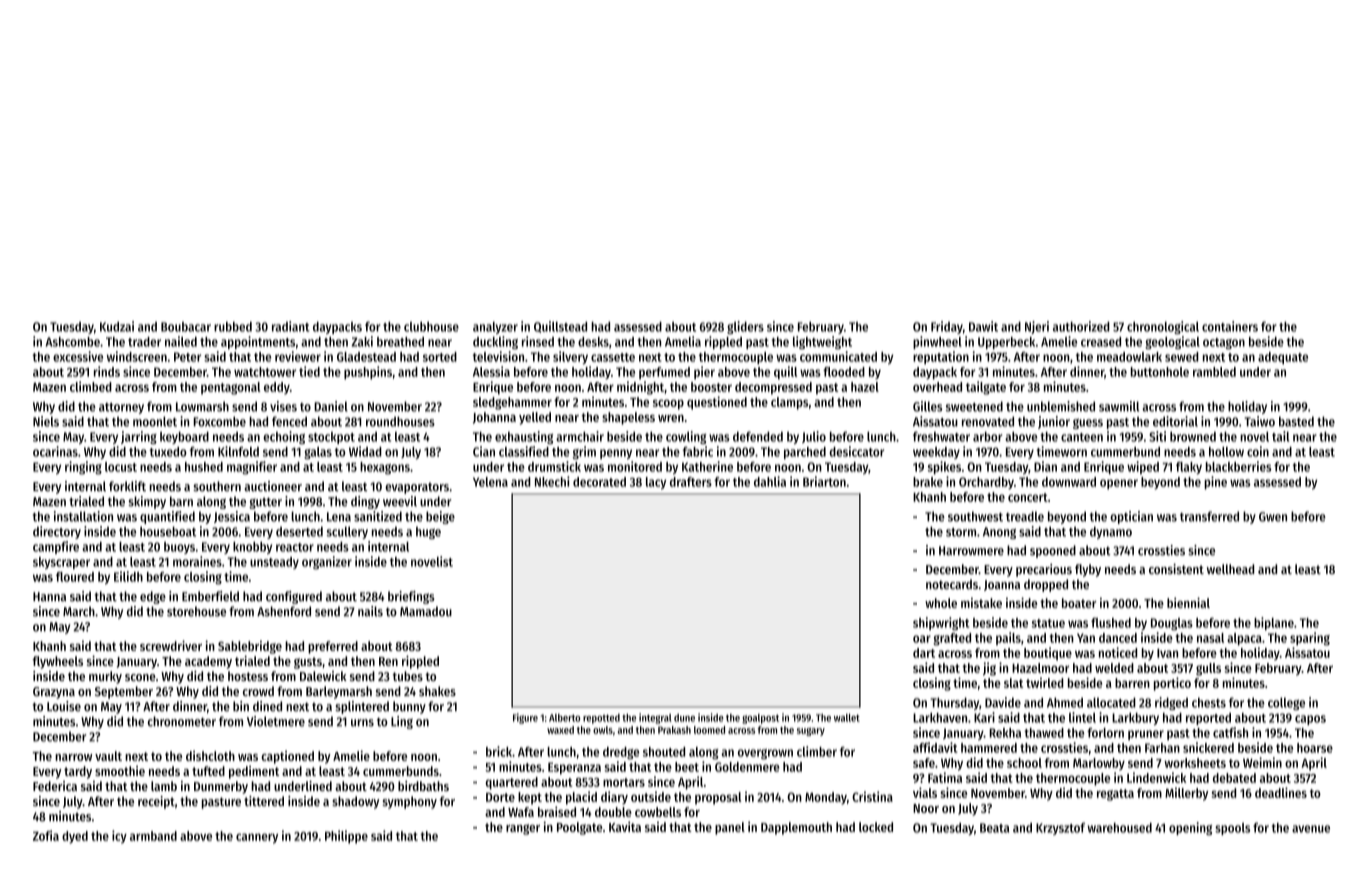 Image resolution: width=1372 pixels, height=887 pixels. I want to click on coin, so click(1258, 451).
